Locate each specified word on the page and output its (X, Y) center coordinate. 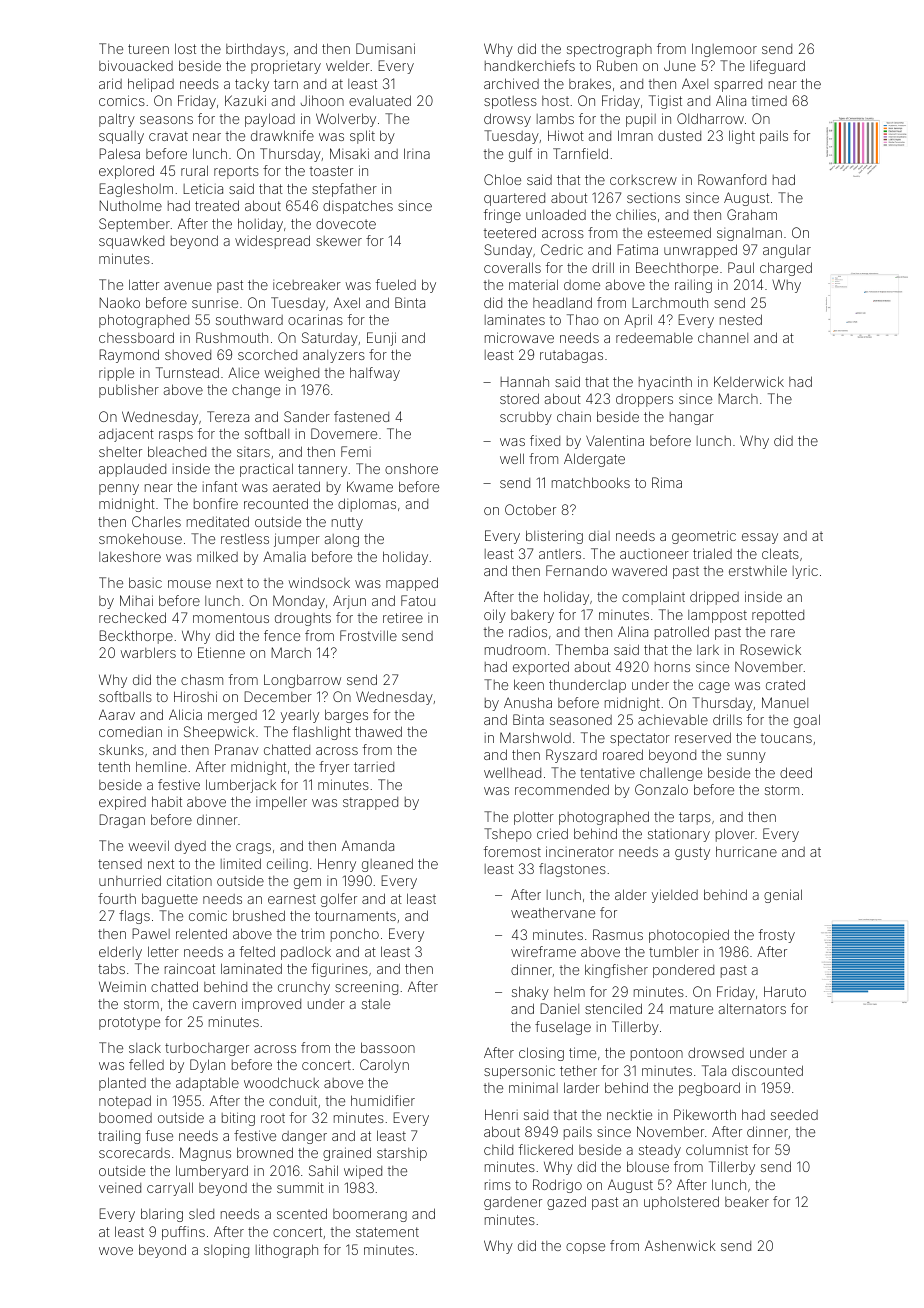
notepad (125, 1102)
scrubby (526, 418)
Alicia (185, 714)
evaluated (380, 100)
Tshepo (508, 835)
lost (185, 48)
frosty (777, 936)
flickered (546, 1149)
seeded (794, 1114)
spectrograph (609, 50)
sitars (253, 452)
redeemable (654, 337)
